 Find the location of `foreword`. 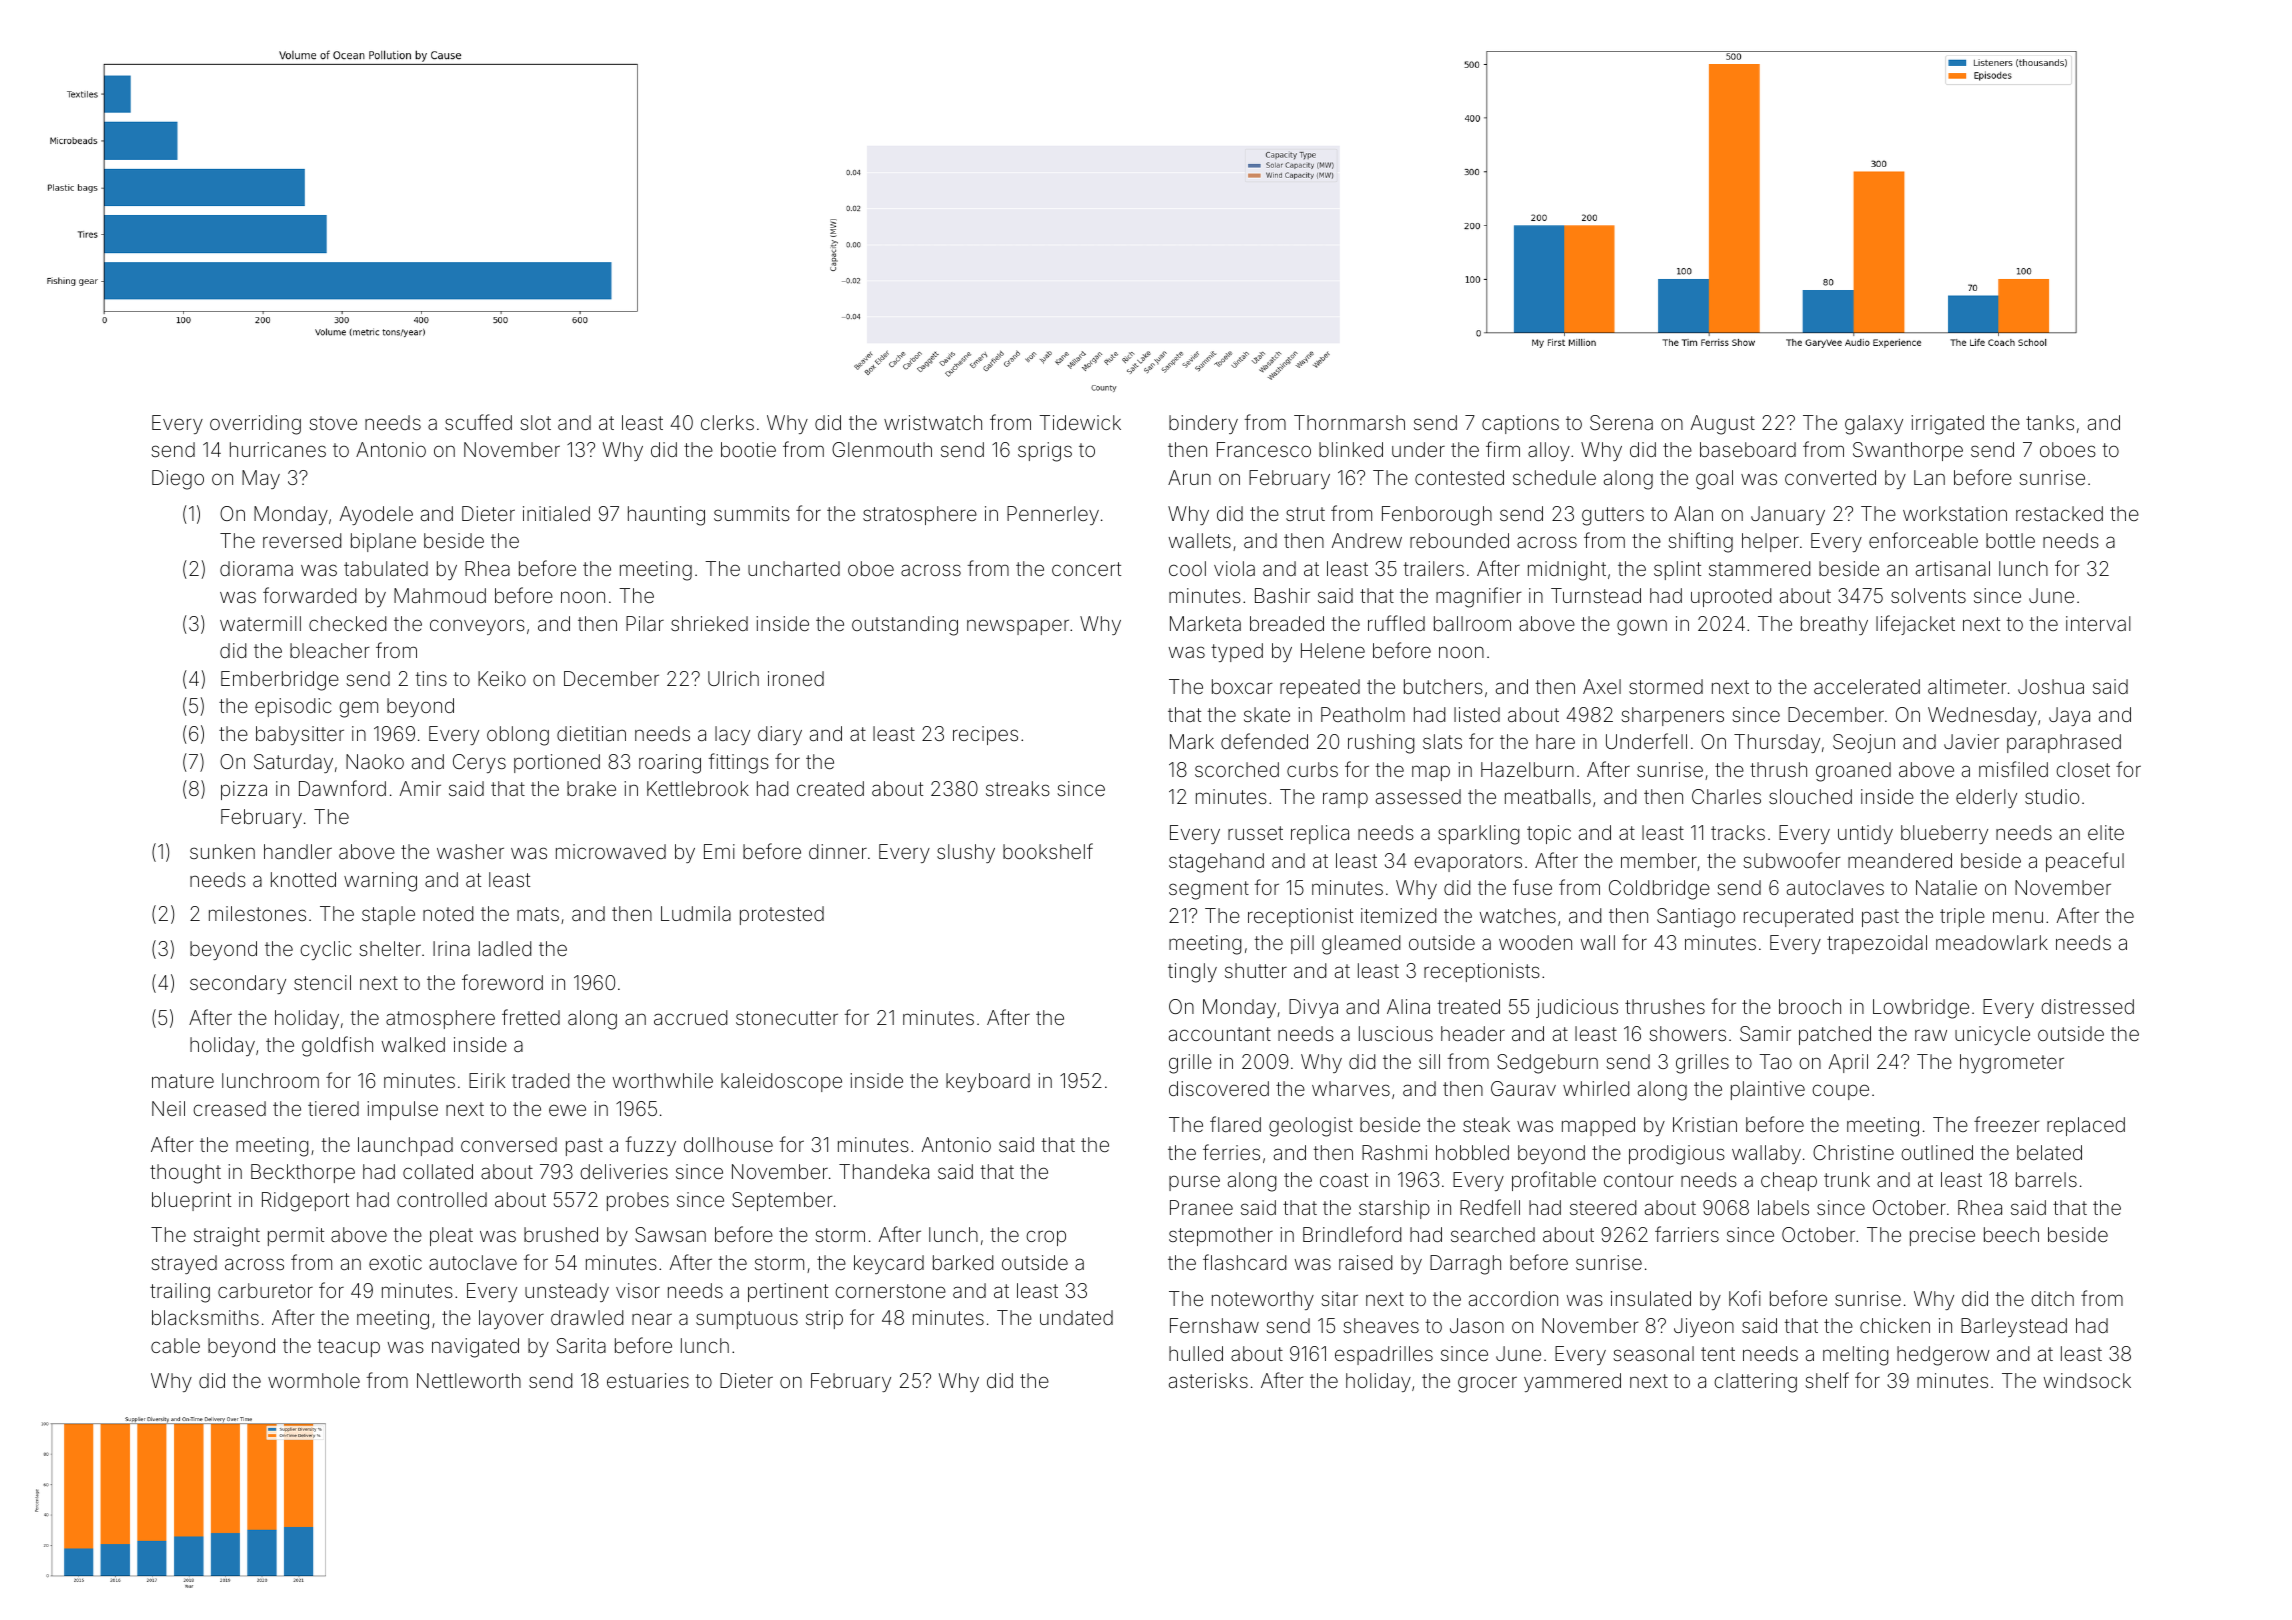

foreword is located at coordinates (502, 982).
